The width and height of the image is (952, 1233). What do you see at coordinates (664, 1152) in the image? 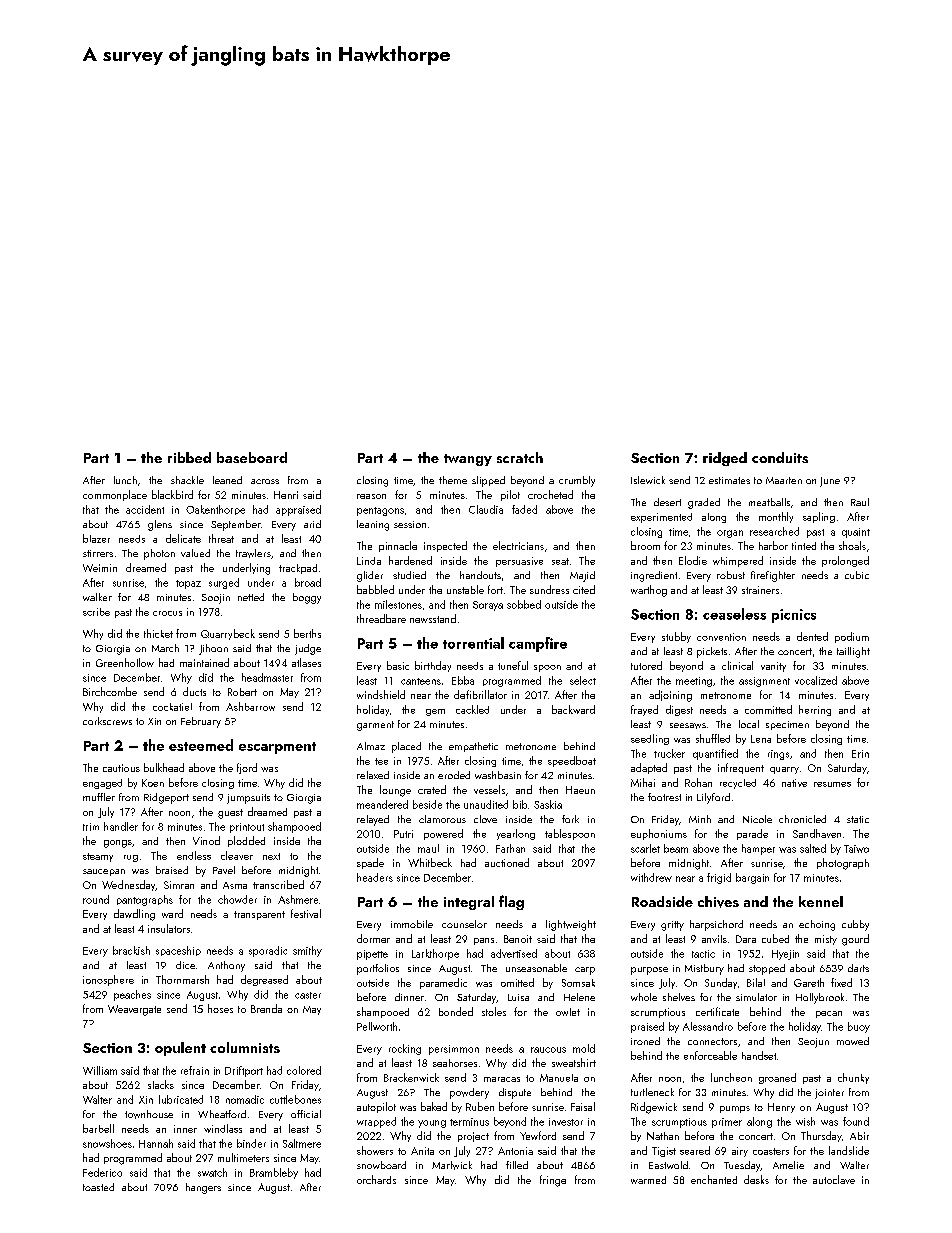
I see `Tigist` at bounding box center [664, 1152].
